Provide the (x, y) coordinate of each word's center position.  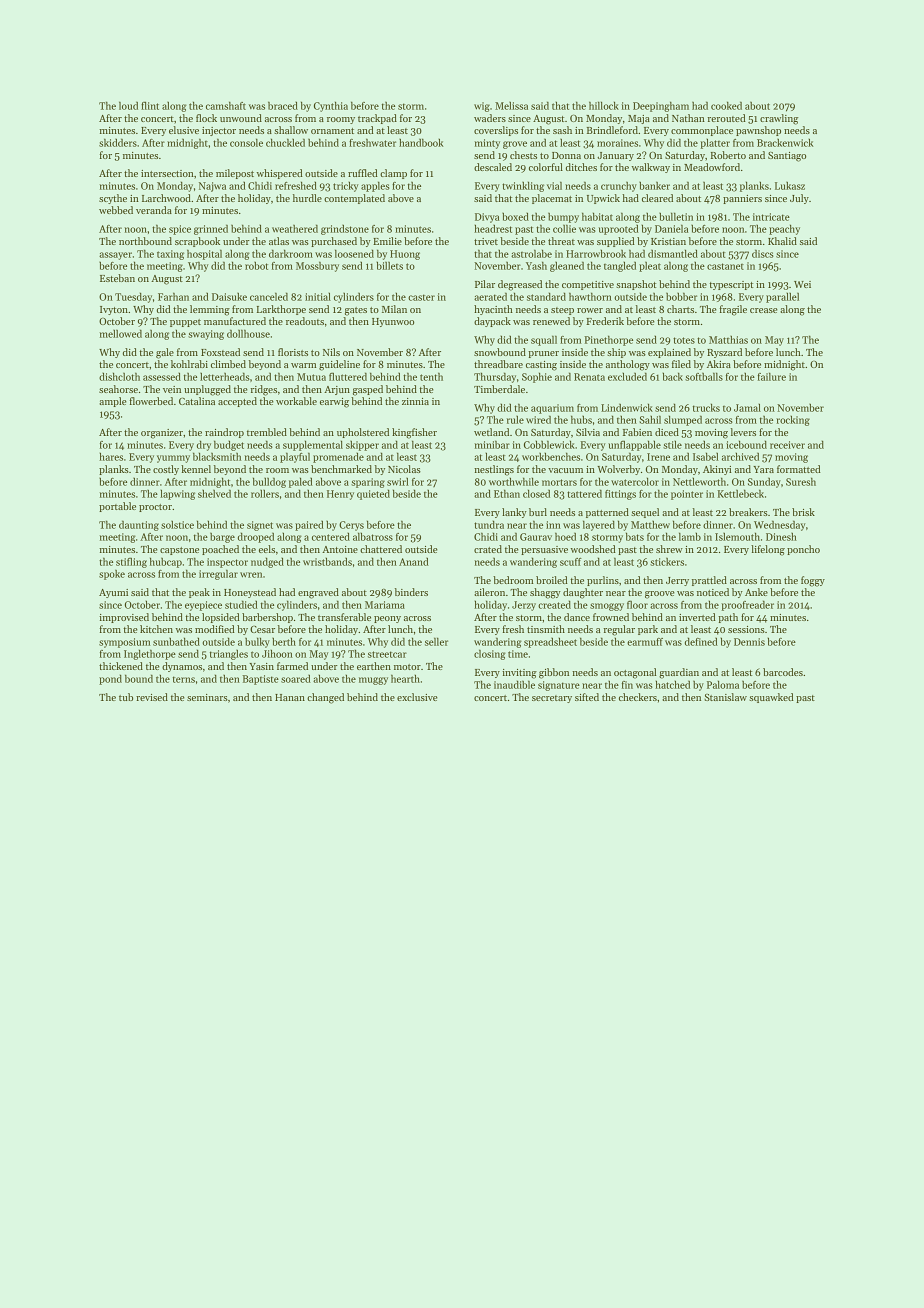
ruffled (363, 173)
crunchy (619, 187)
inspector (227, 563)
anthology (628, 365)
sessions (746, 629)
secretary (552, 699)
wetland (491, 432)
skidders (118, 142)
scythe (113, 199)
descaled (493, 167)
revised (152, 697)
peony (387, 619)
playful (295, 457)
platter (715, 144)
